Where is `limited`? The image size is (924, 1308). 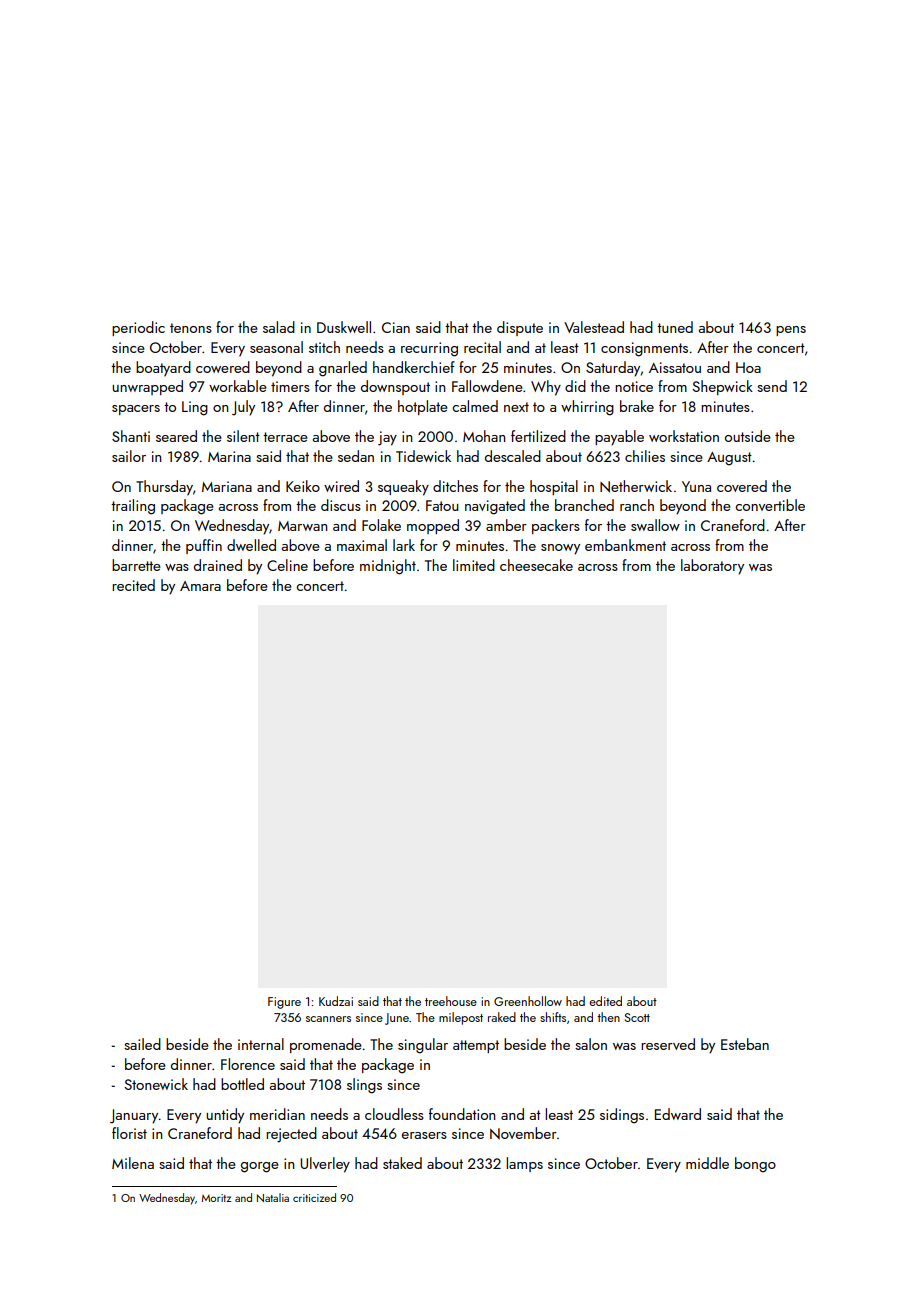 limited is located at coordinates (474, 565).
